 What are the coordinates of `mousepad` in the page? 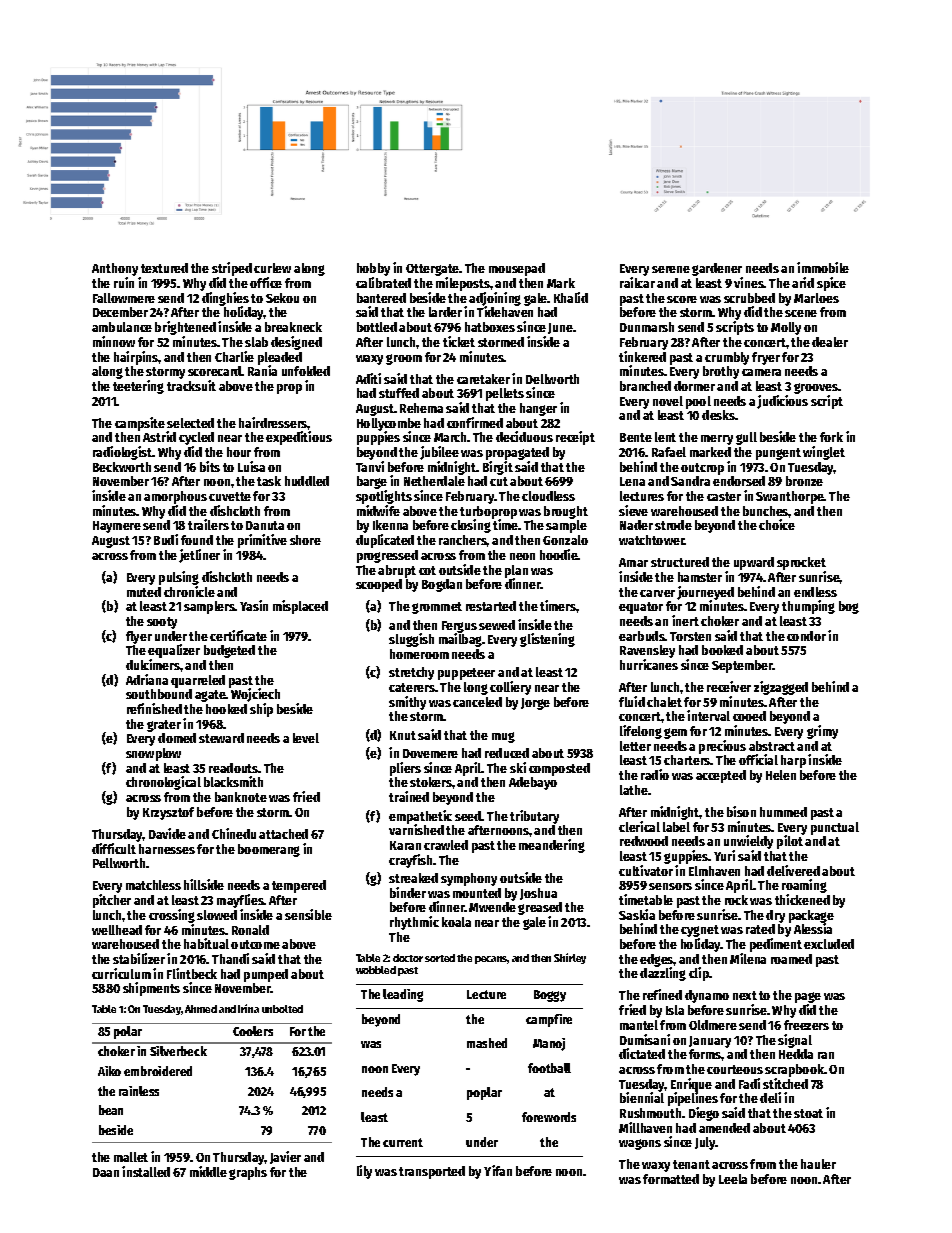 It's located at (517, 269).
